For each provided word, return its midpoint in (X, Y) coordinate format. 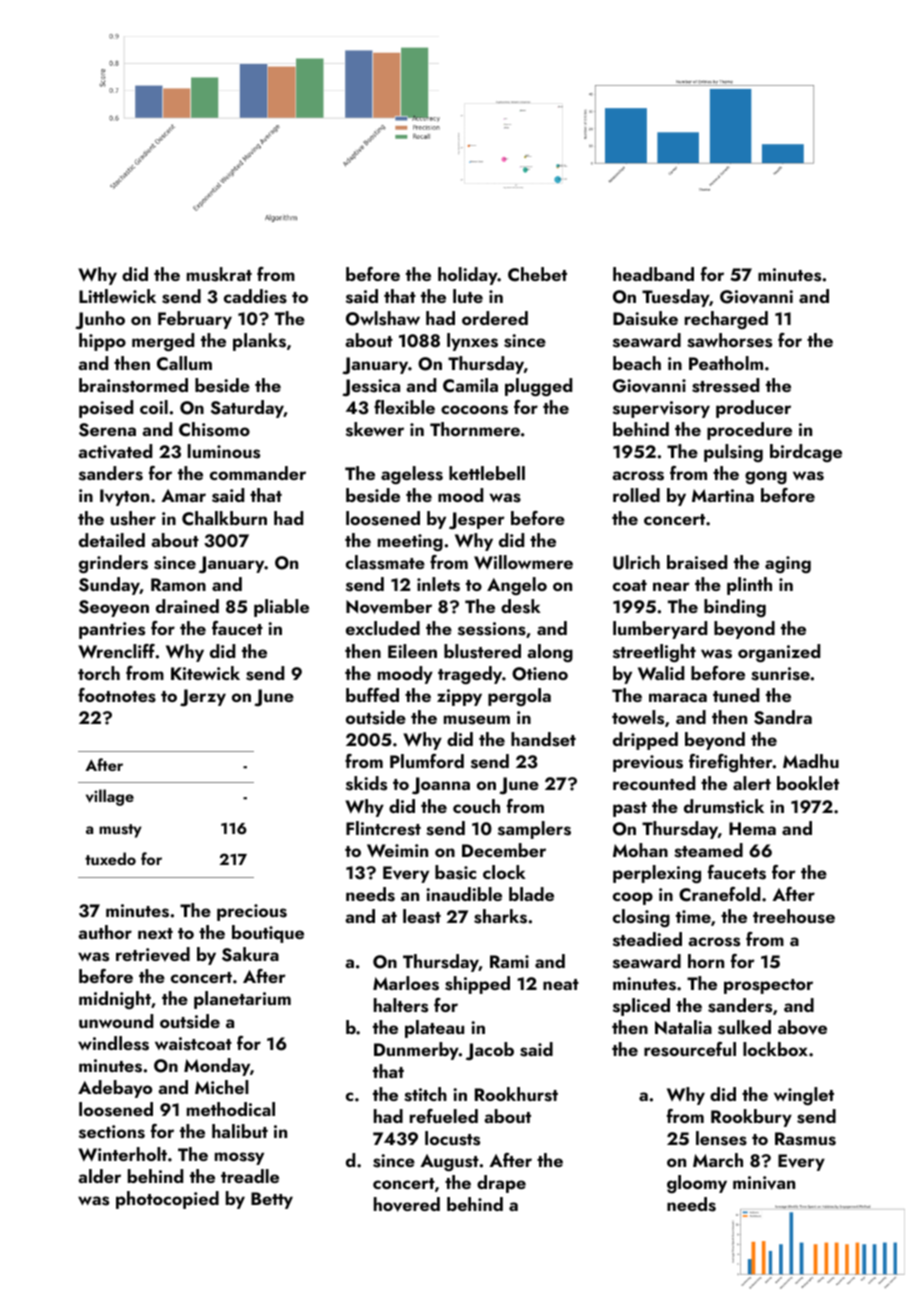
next (155, 933)
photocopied (167, 1200)
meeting (410, 543)
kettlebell (487, 473)
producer (753, 409)
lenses (721, 1138)
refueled (444, 1116)
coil (154, 407)
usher (133, 518)
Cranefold (719, 894)
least (422, 916)
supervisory (661, 409)
